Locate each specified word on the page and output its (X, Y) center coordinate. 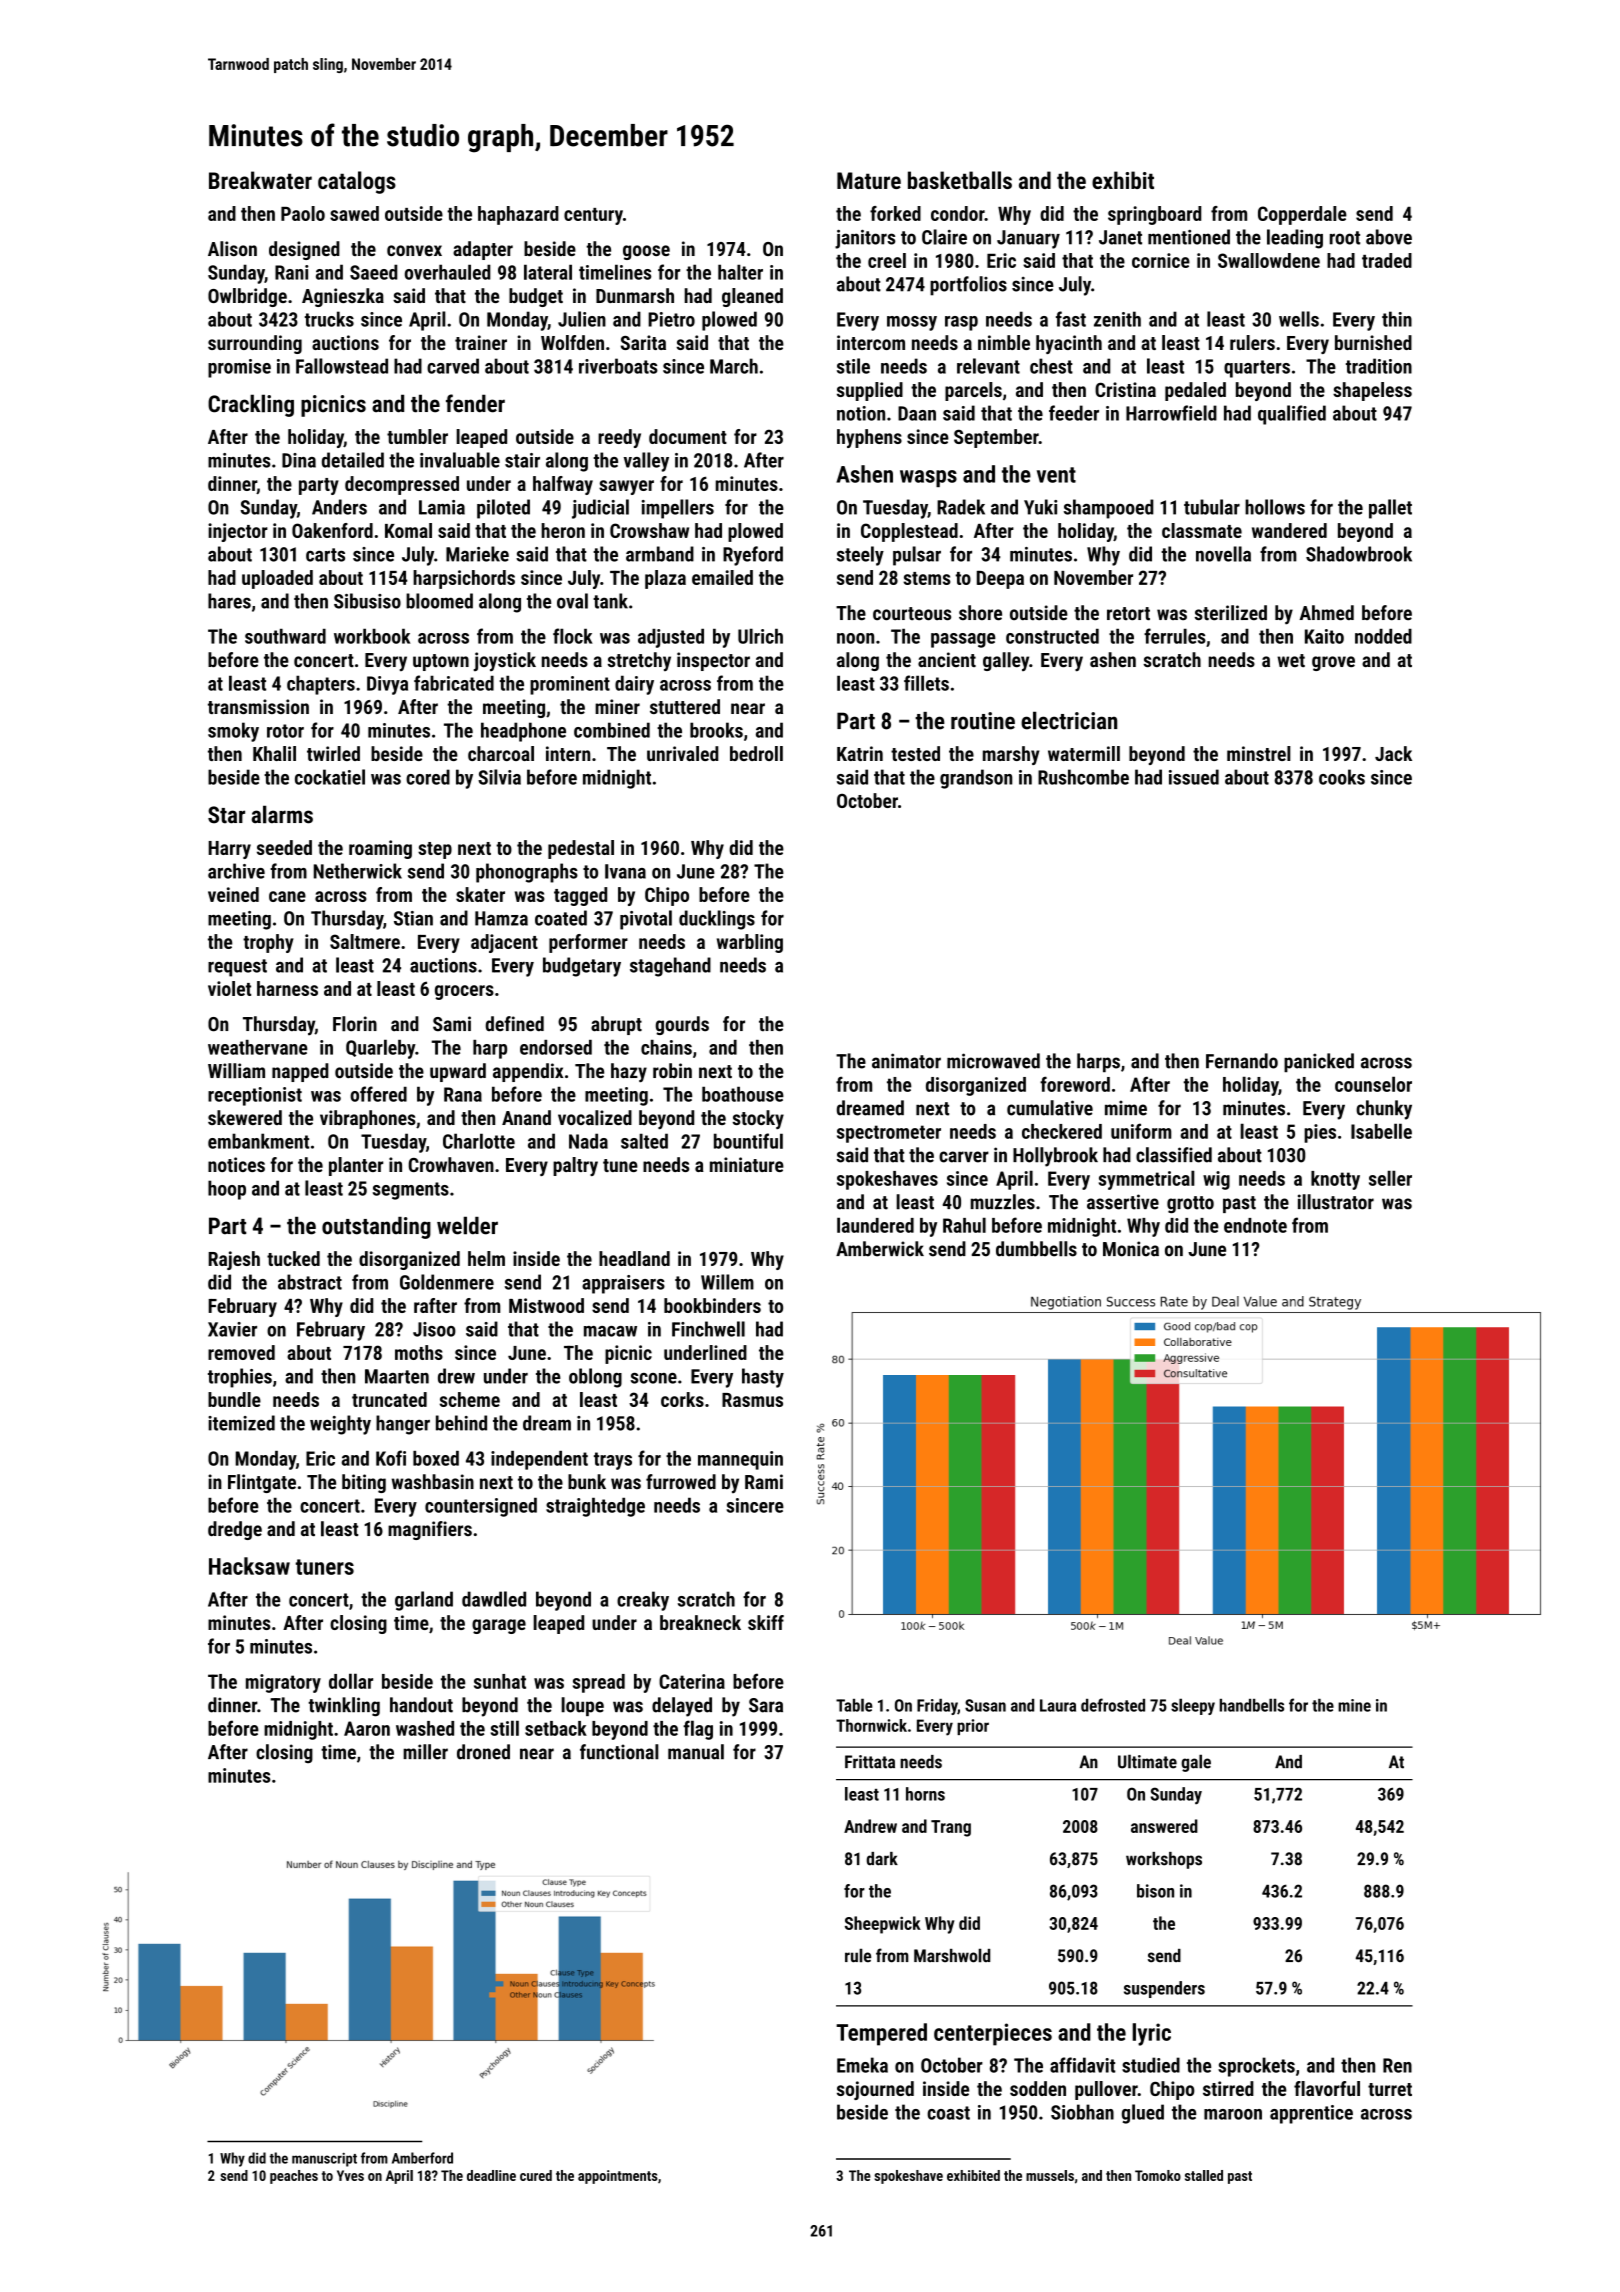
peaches (294, 2177)
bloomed (439, 601)
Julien (582, 319)
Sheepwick (883, 1925)
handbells (1252, 1705)
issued (1194, 777)
